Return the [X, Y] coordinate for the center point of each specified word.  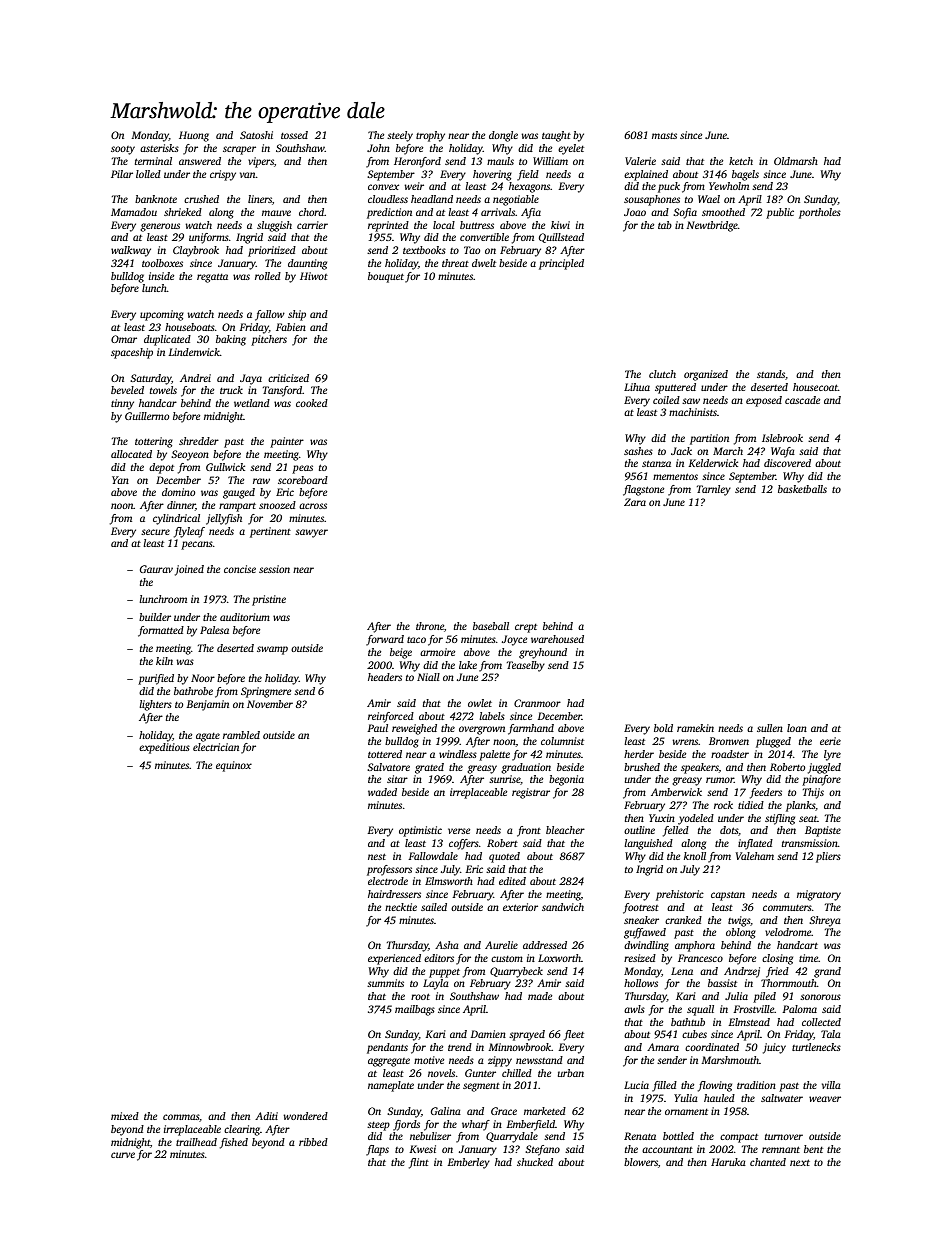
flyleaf [189, 532]
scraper [239, 150]
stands [771, 374]
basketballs [802, 489]
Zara [635, 502]
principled [561, 264]
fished [234, 1143]
